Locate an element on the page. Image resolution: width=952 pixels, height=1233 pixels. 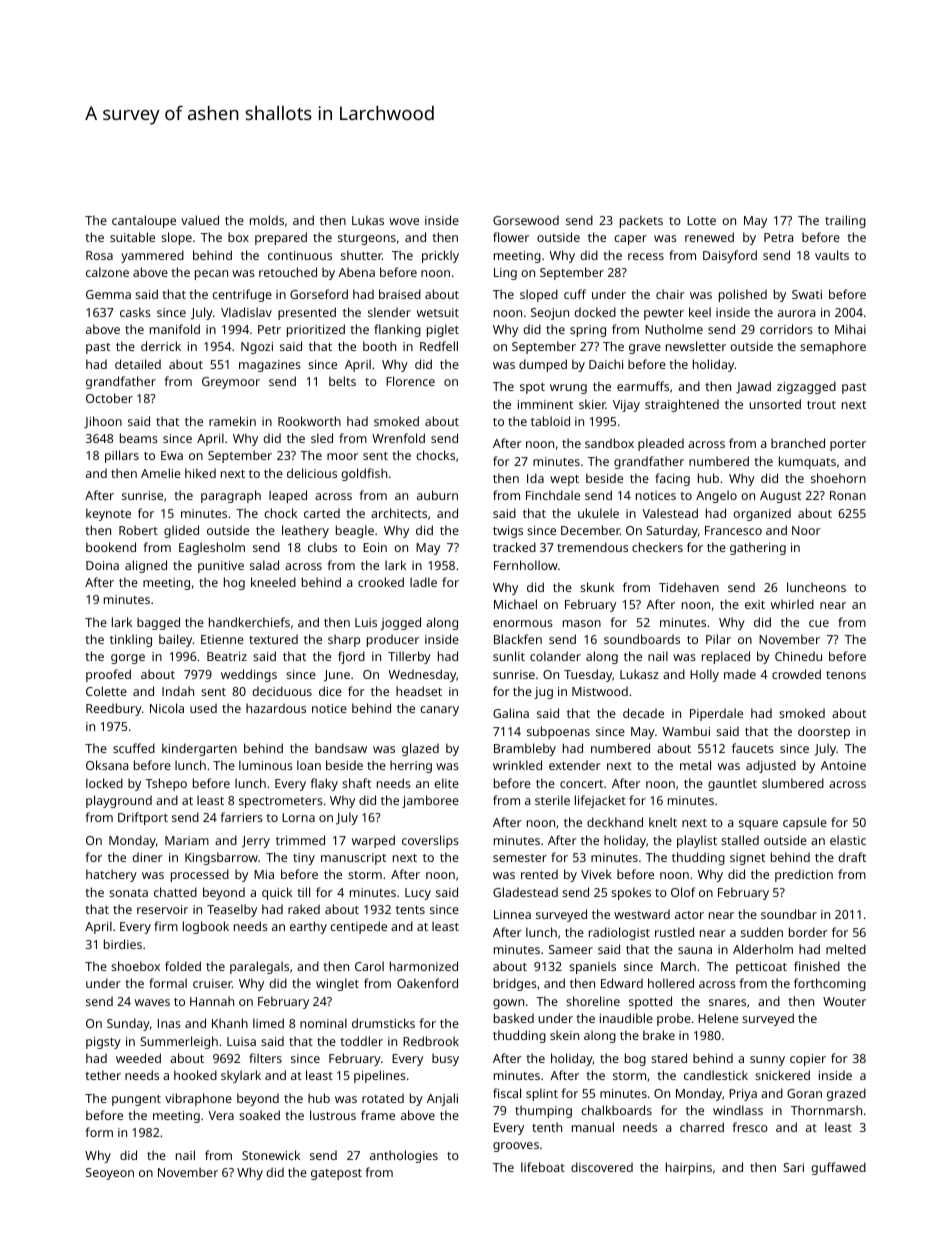
concert is located at coordinates (581, 784).
